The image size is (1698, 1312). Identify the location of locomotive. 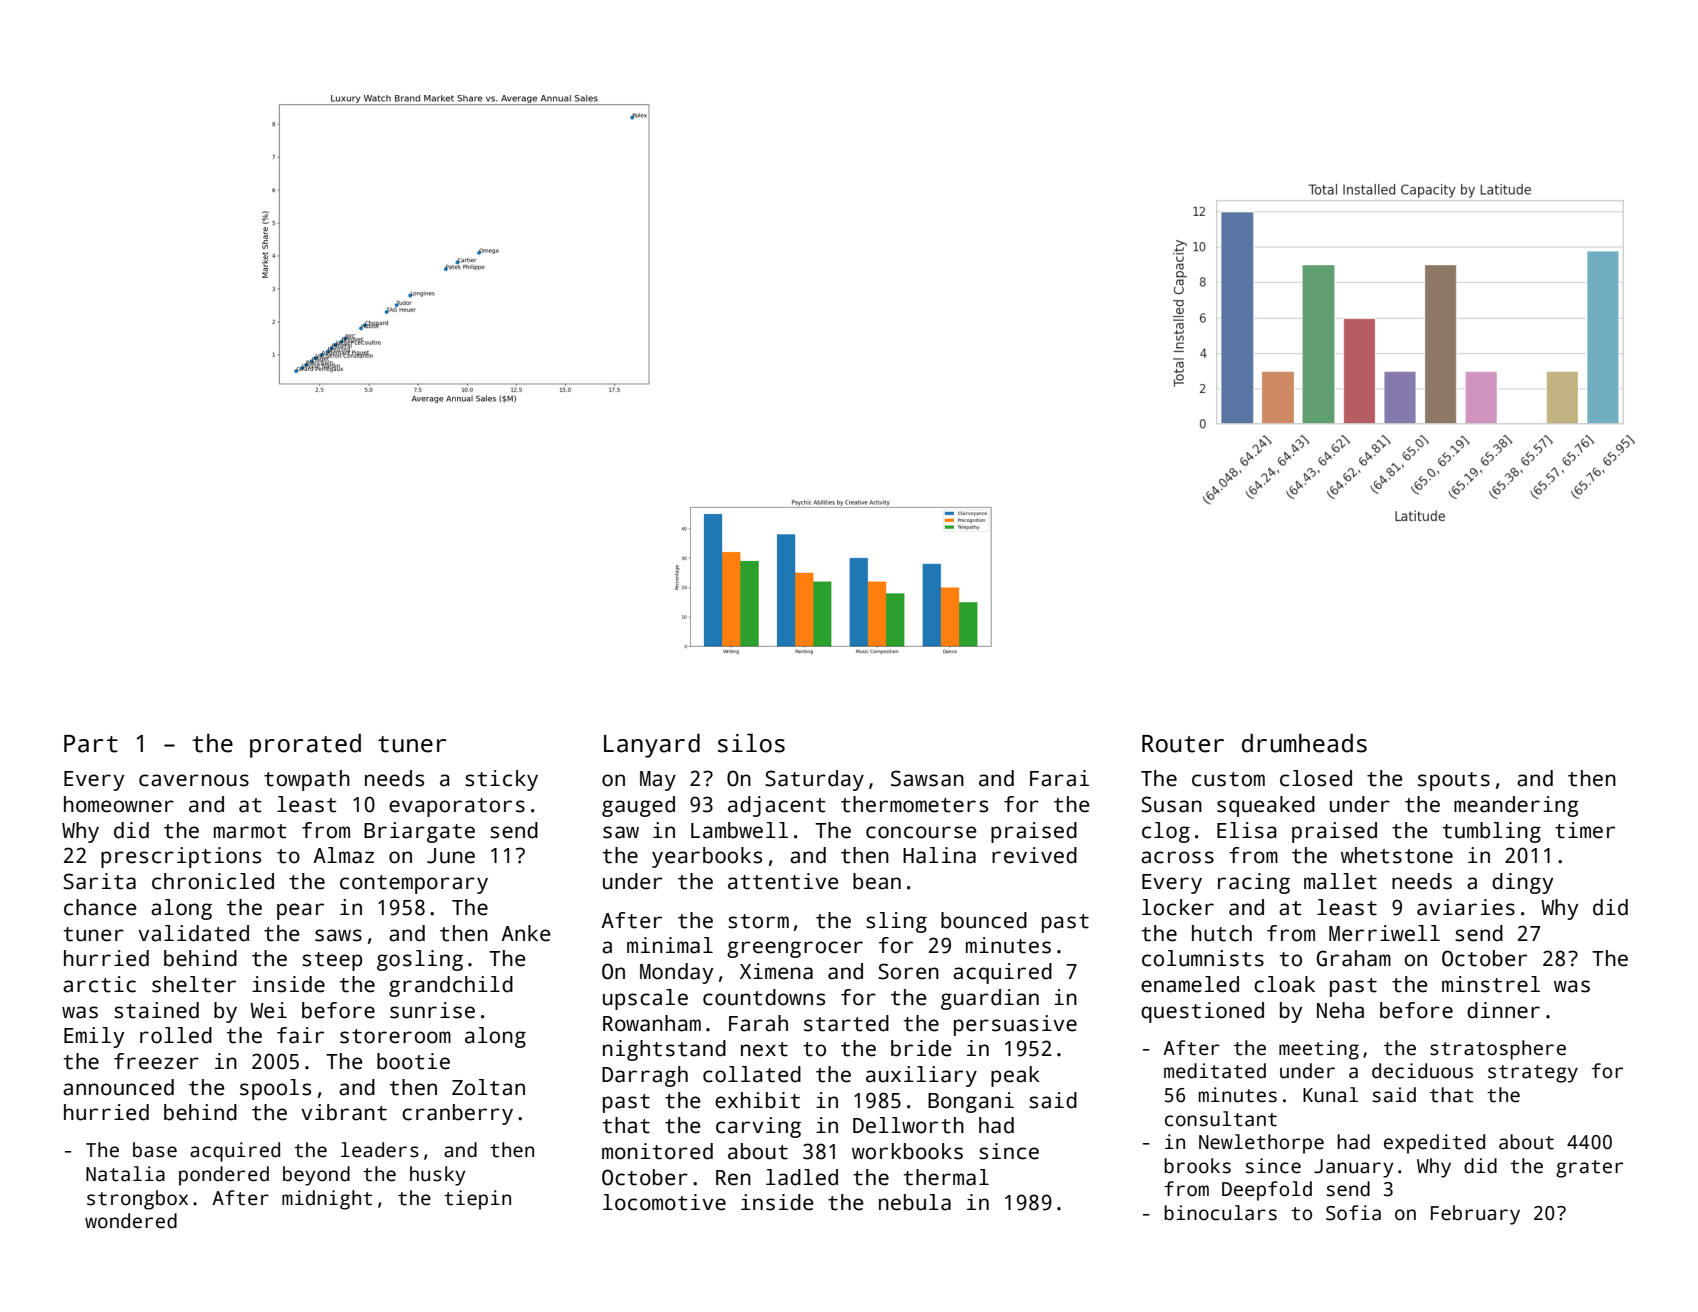
(664, 1202).
